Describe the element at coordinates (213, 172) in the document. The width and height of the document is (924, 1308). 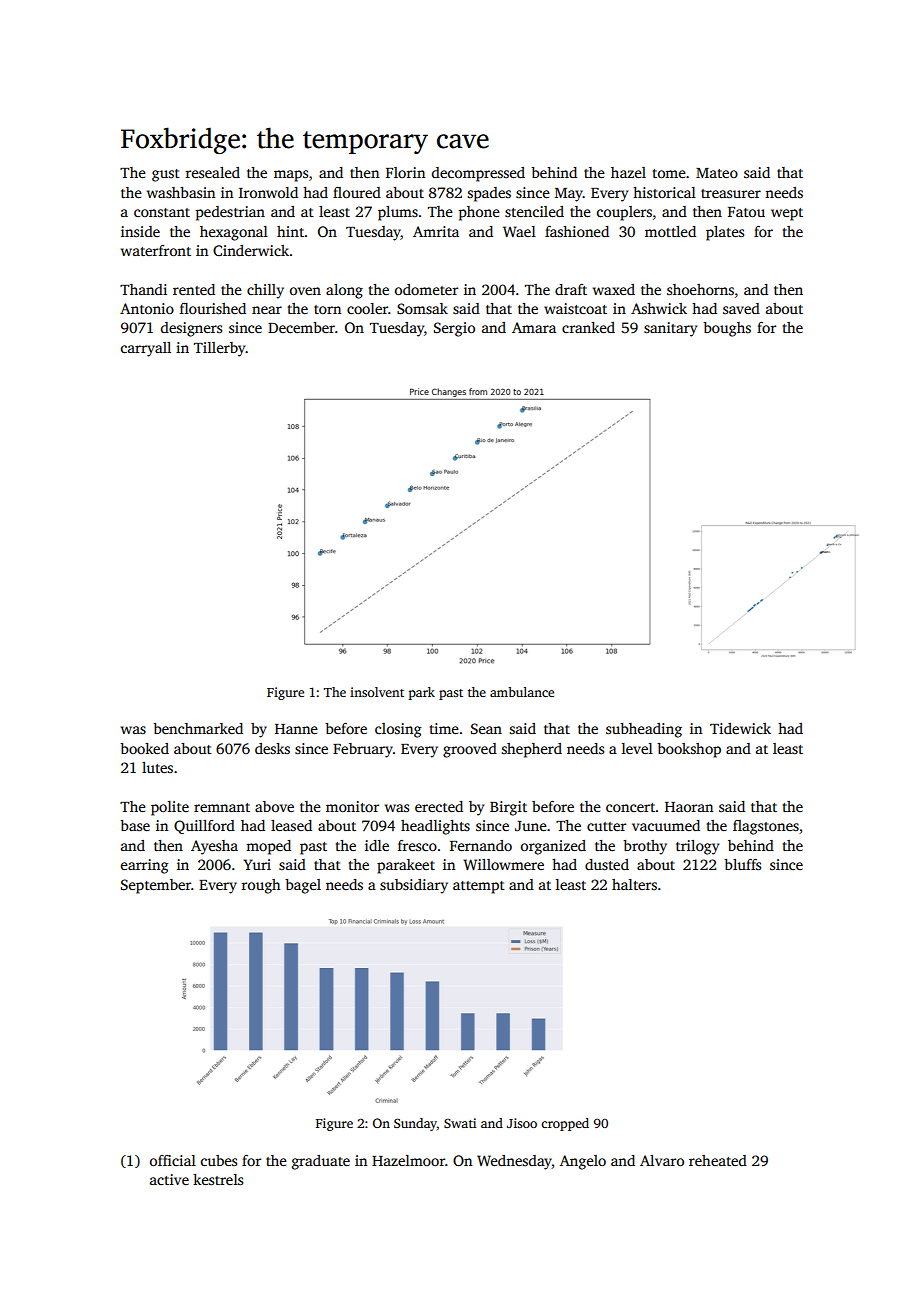
I see `resealed` at that location.
